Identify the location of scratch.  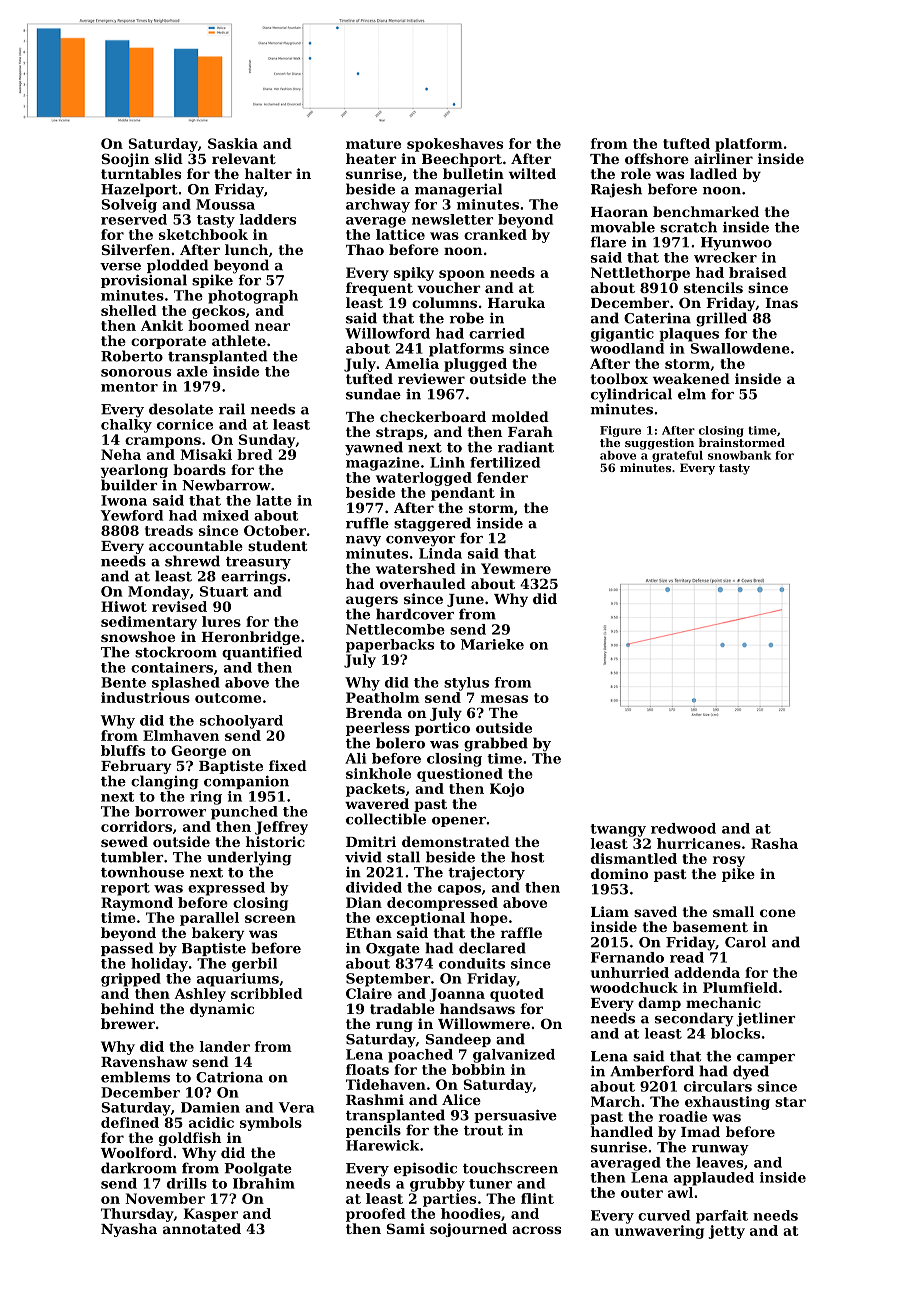
(688, 227).
